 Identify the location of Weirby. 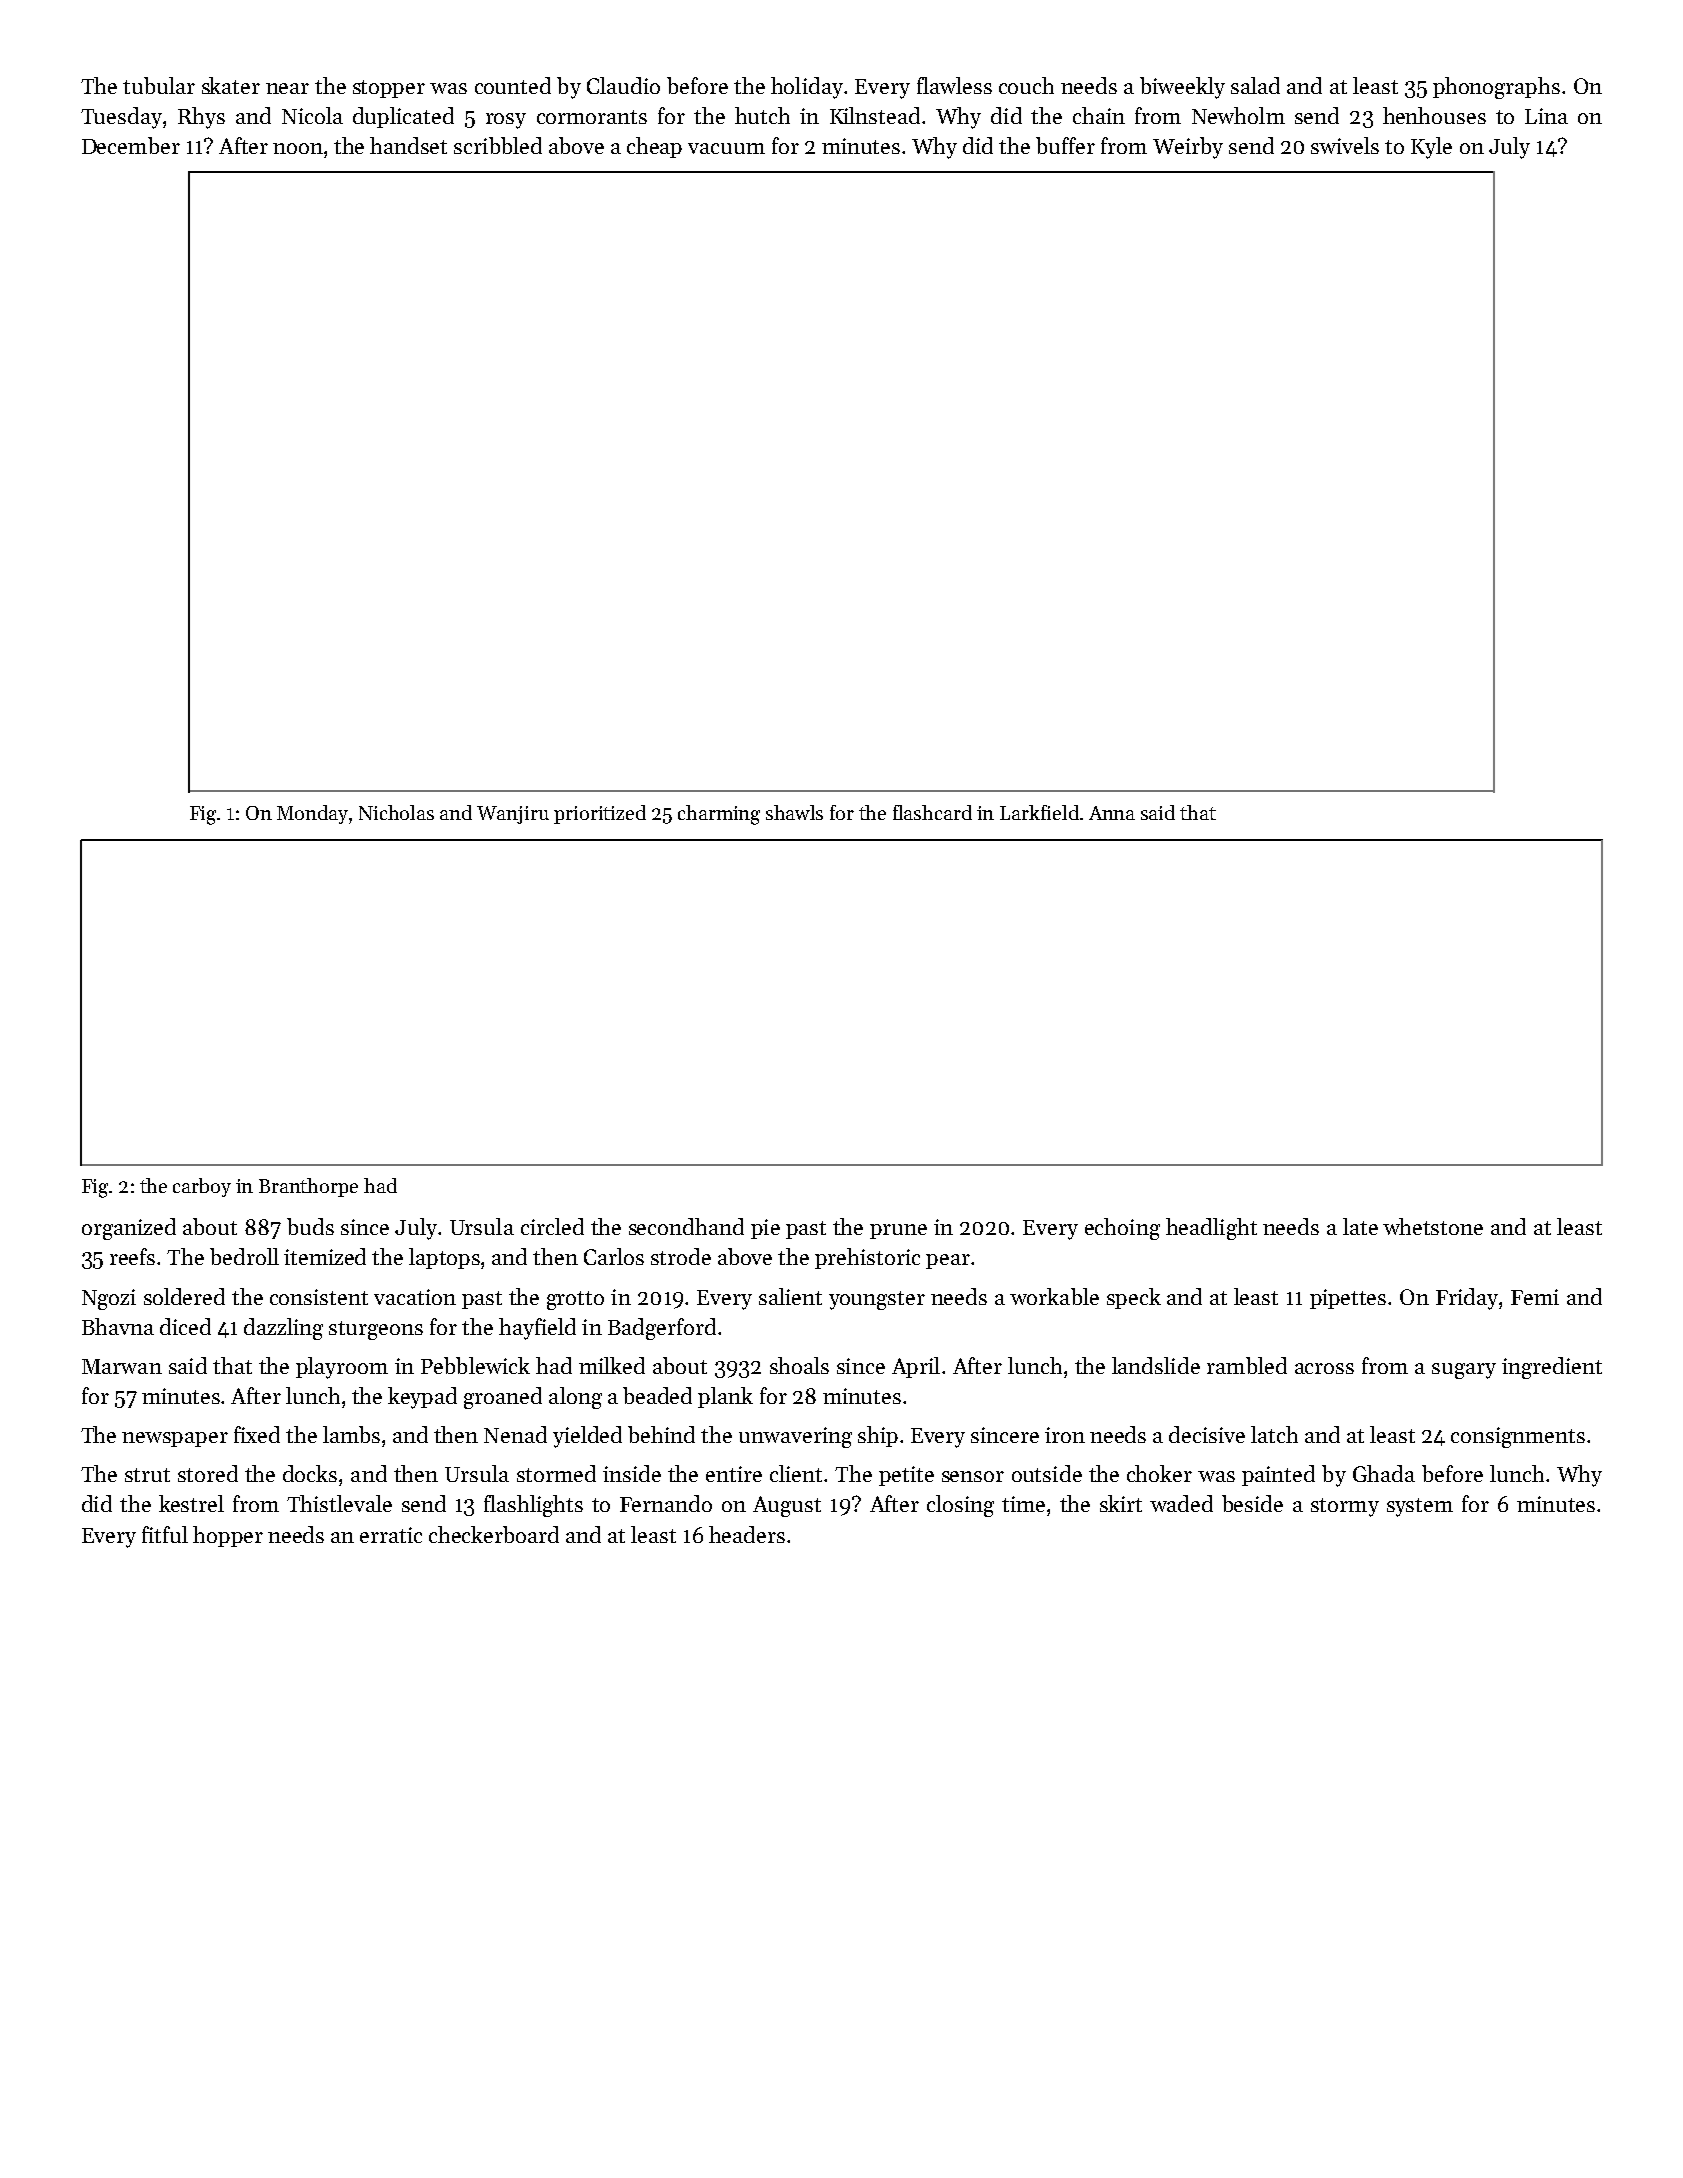
(1188, 148).
